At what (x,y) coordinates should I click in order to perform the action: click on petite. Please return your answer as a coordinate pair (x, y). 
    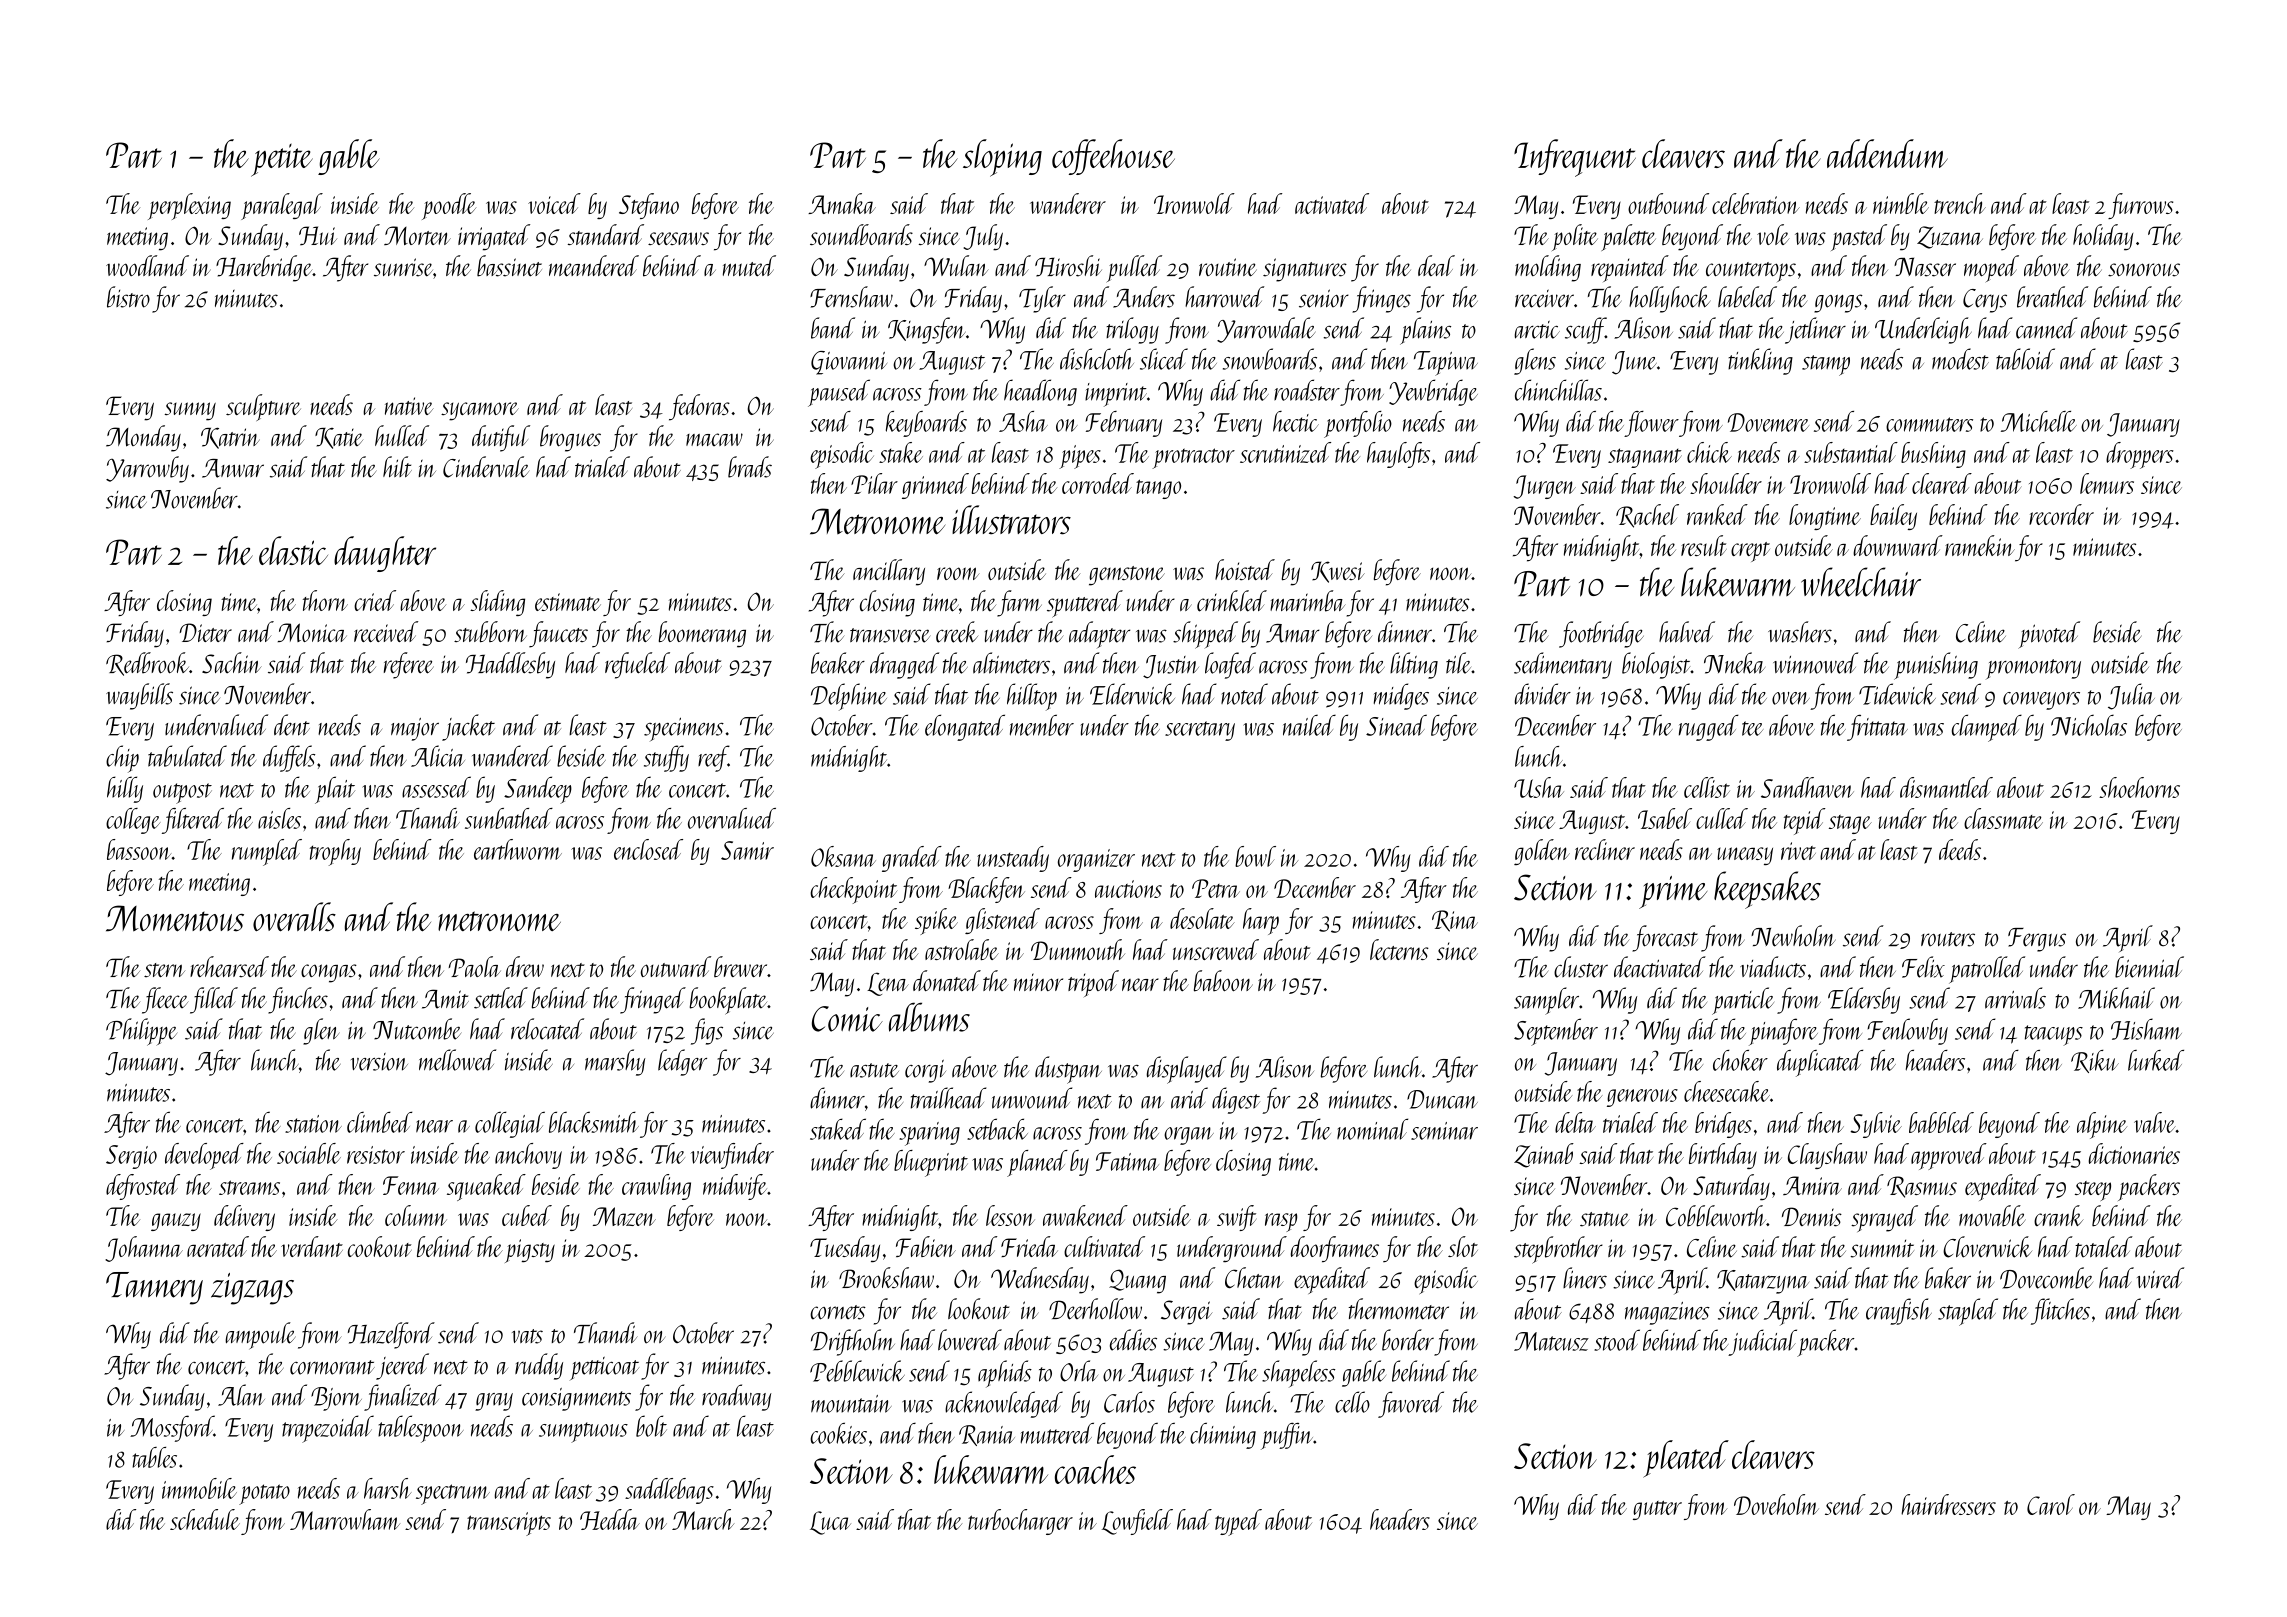
    Looking at the image, I should click on (282, 160).
